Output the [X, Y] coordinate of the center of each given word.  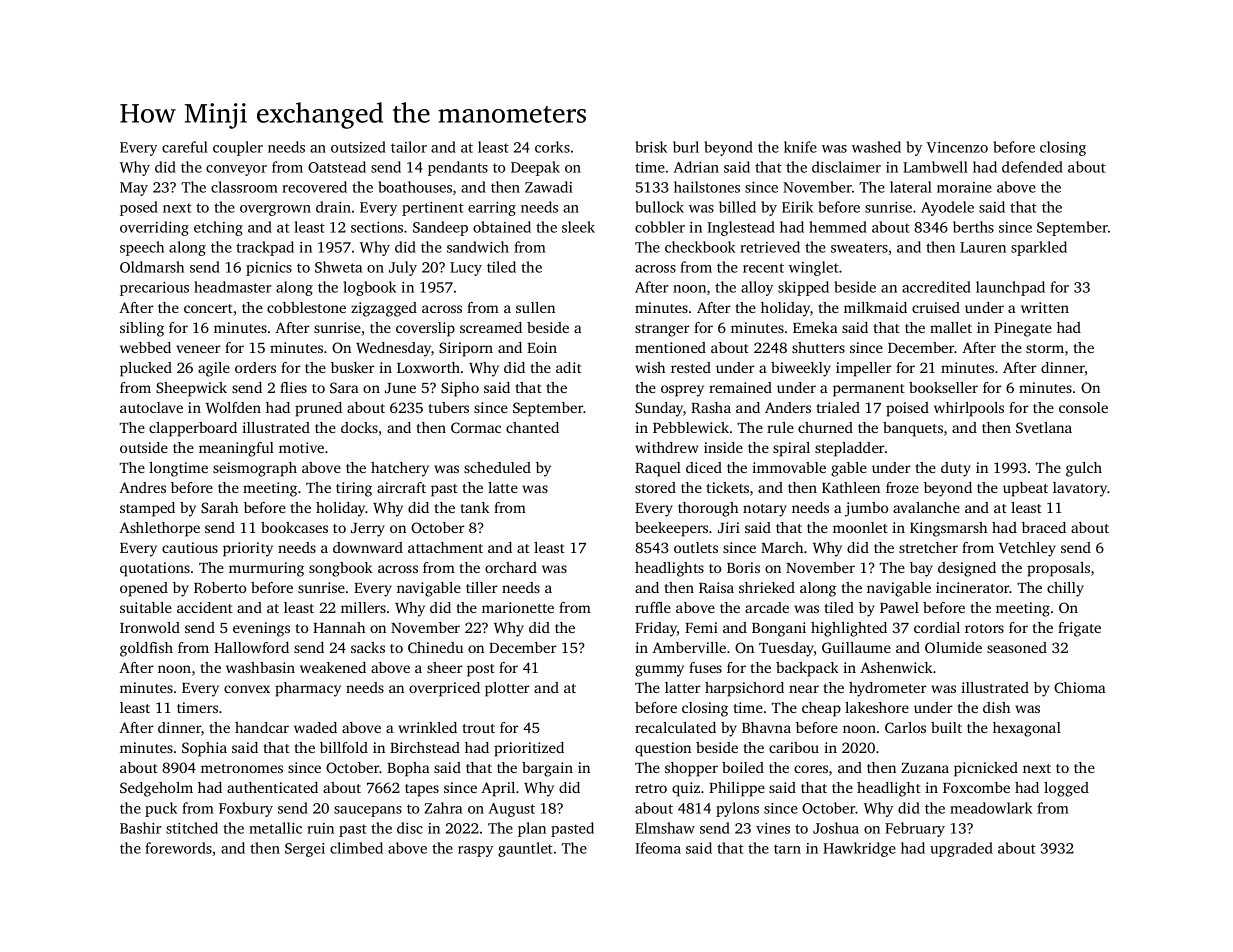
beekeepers [671, 529]
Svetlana [1044, 427]
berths [973, 227]
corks [552, 147]
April [498, 789]
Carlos [905, 727]
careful [185, 147]
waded [315, 727]
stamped [147, 509]
